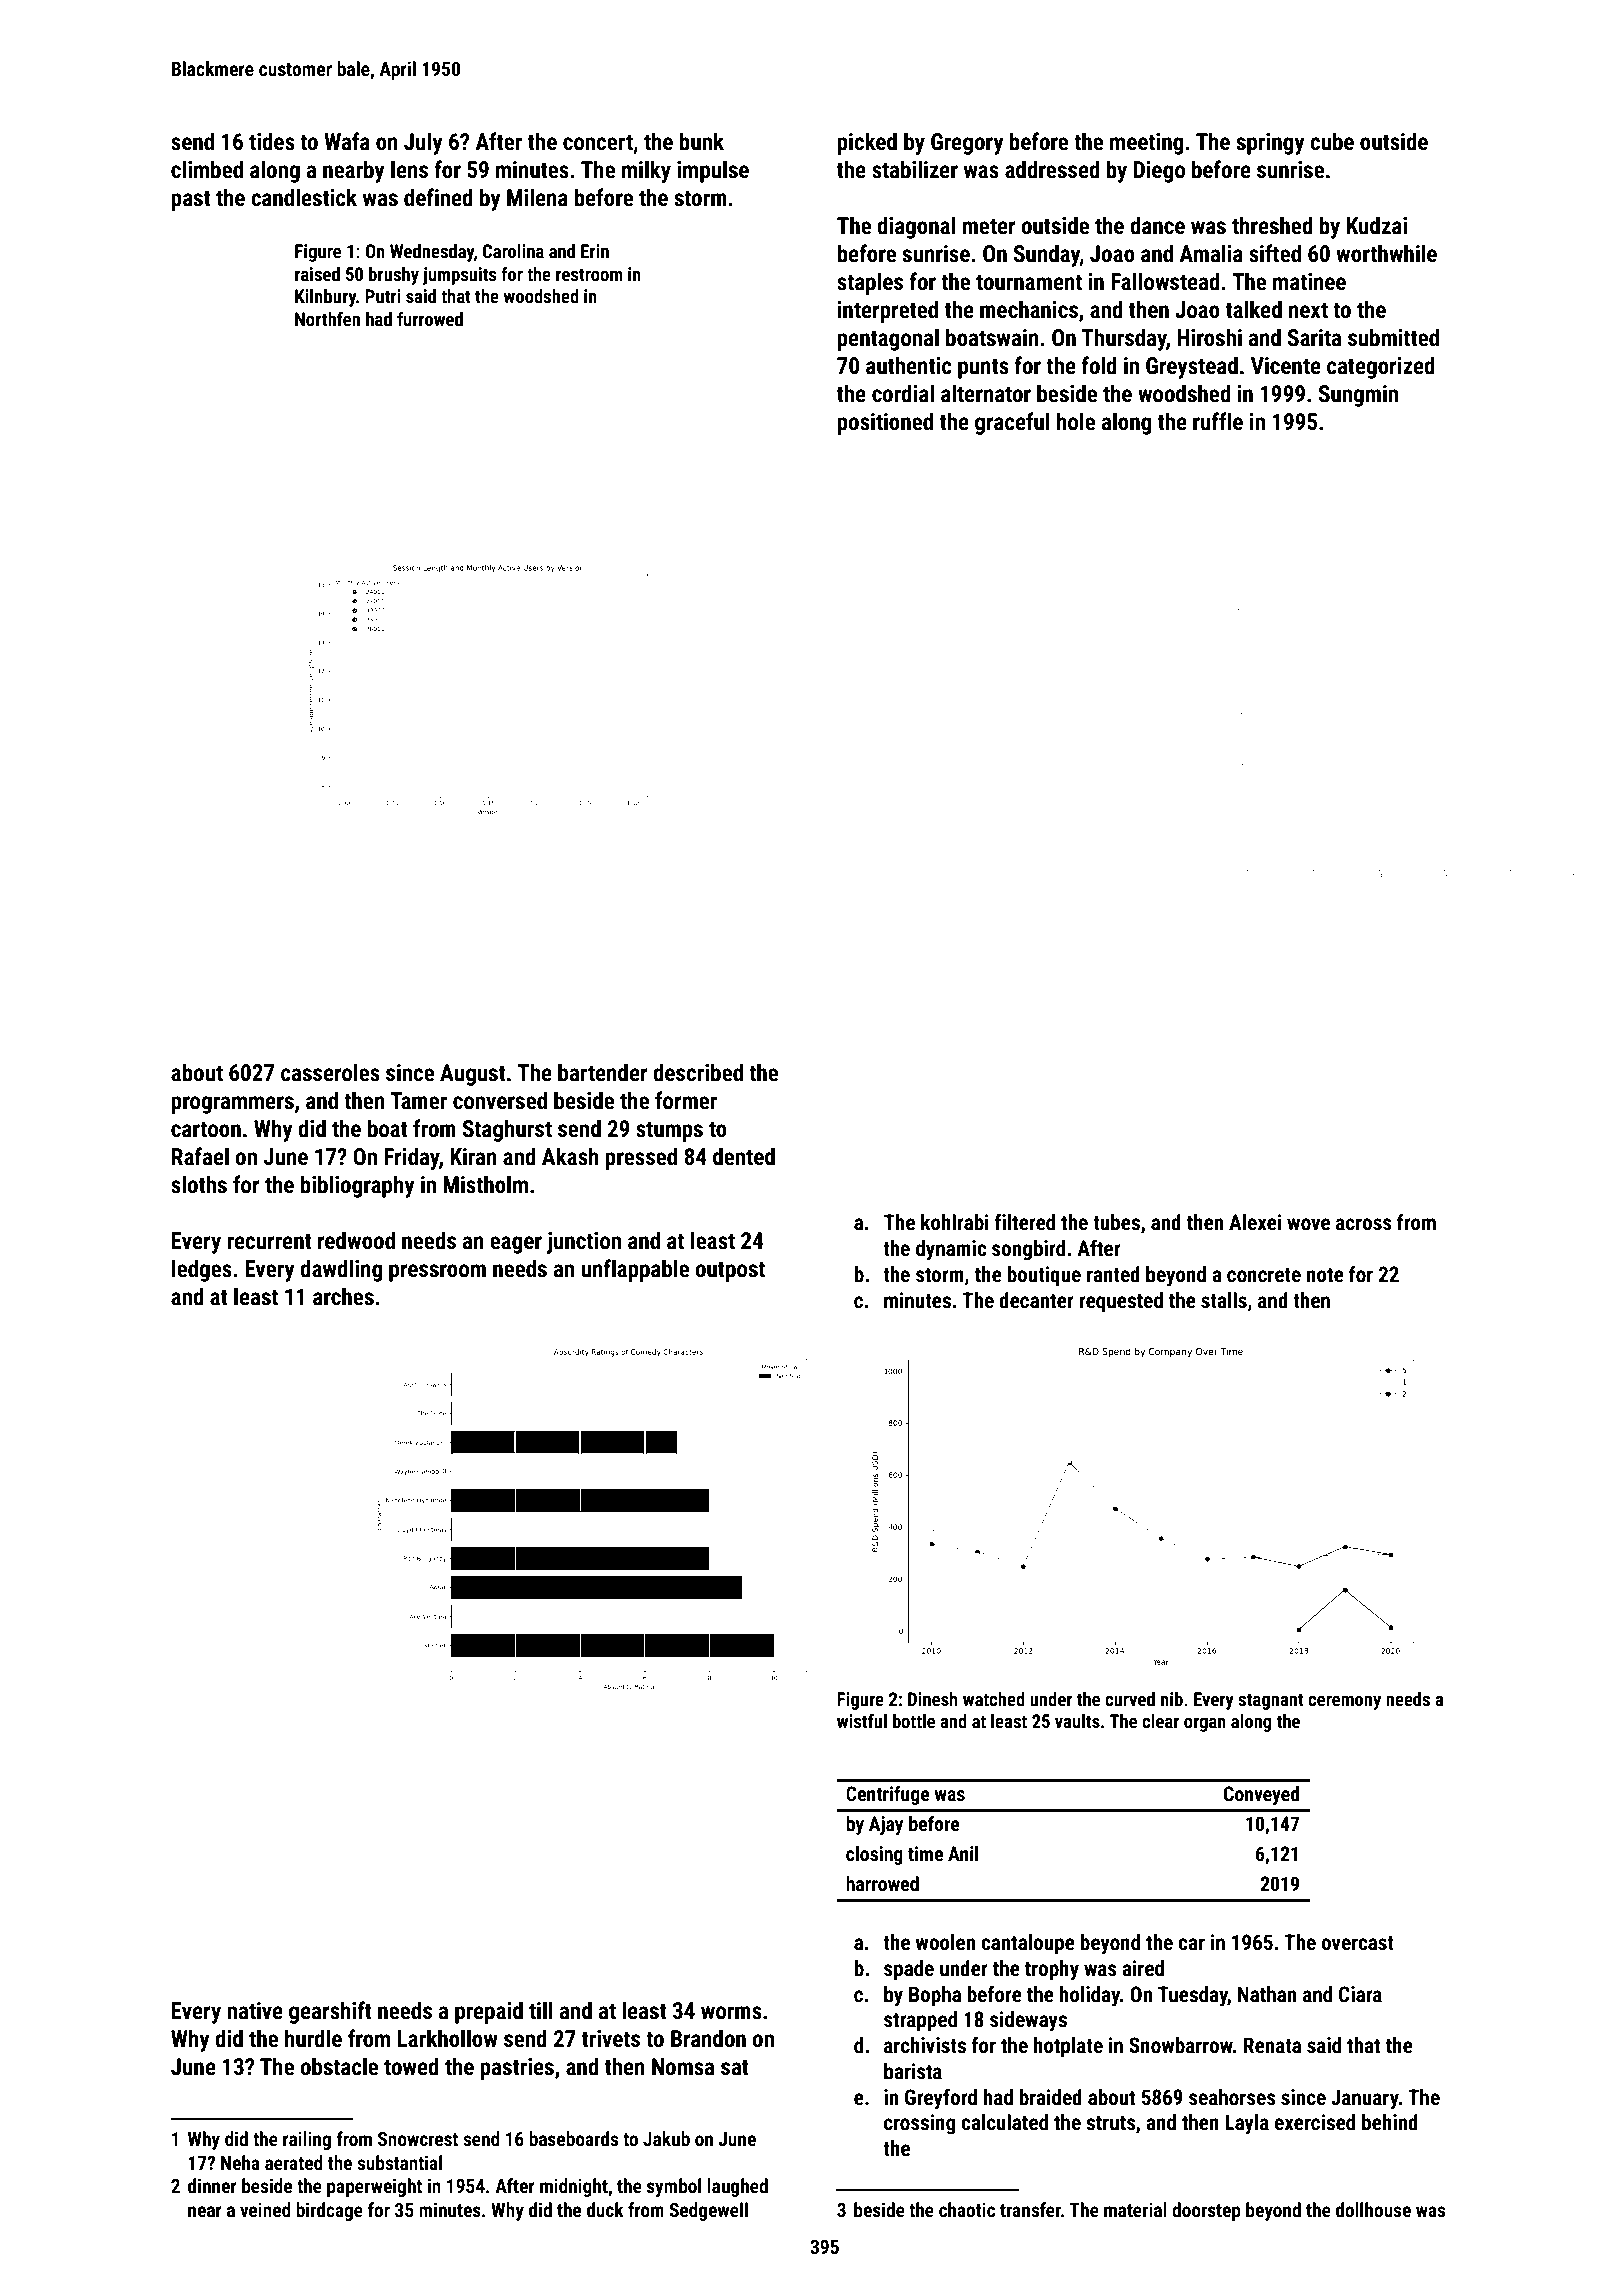 The height and width of the screenshot is (2292, 1620). I want to click on wove, so click(1308, 1224).
